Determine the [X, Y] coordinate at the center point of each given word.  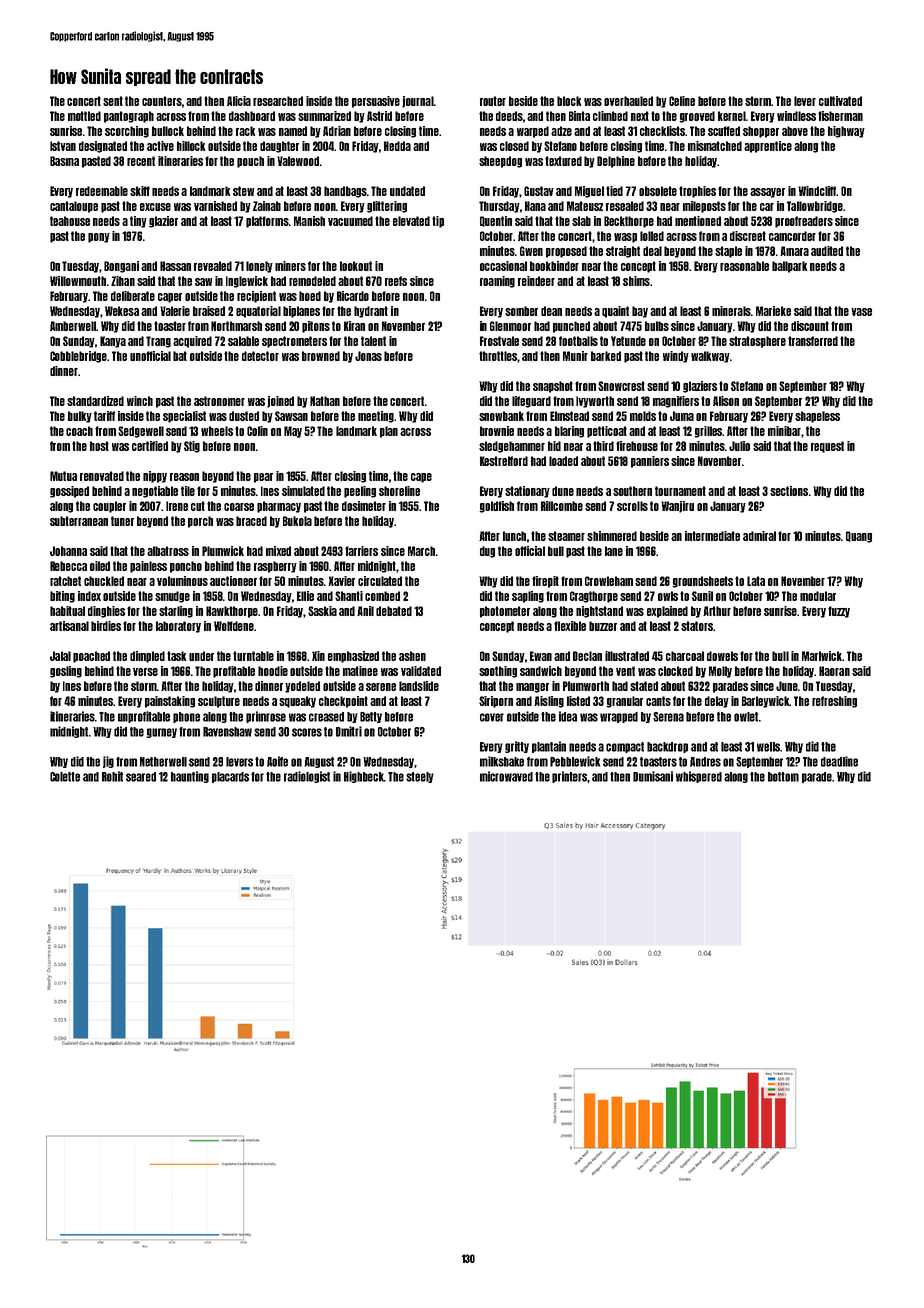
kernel [732, 116]
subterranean [79, 521]
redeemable [102, 191]
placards [230, 777]
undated [407, 191]
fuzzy [839, 612]
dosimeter [364, 506]
